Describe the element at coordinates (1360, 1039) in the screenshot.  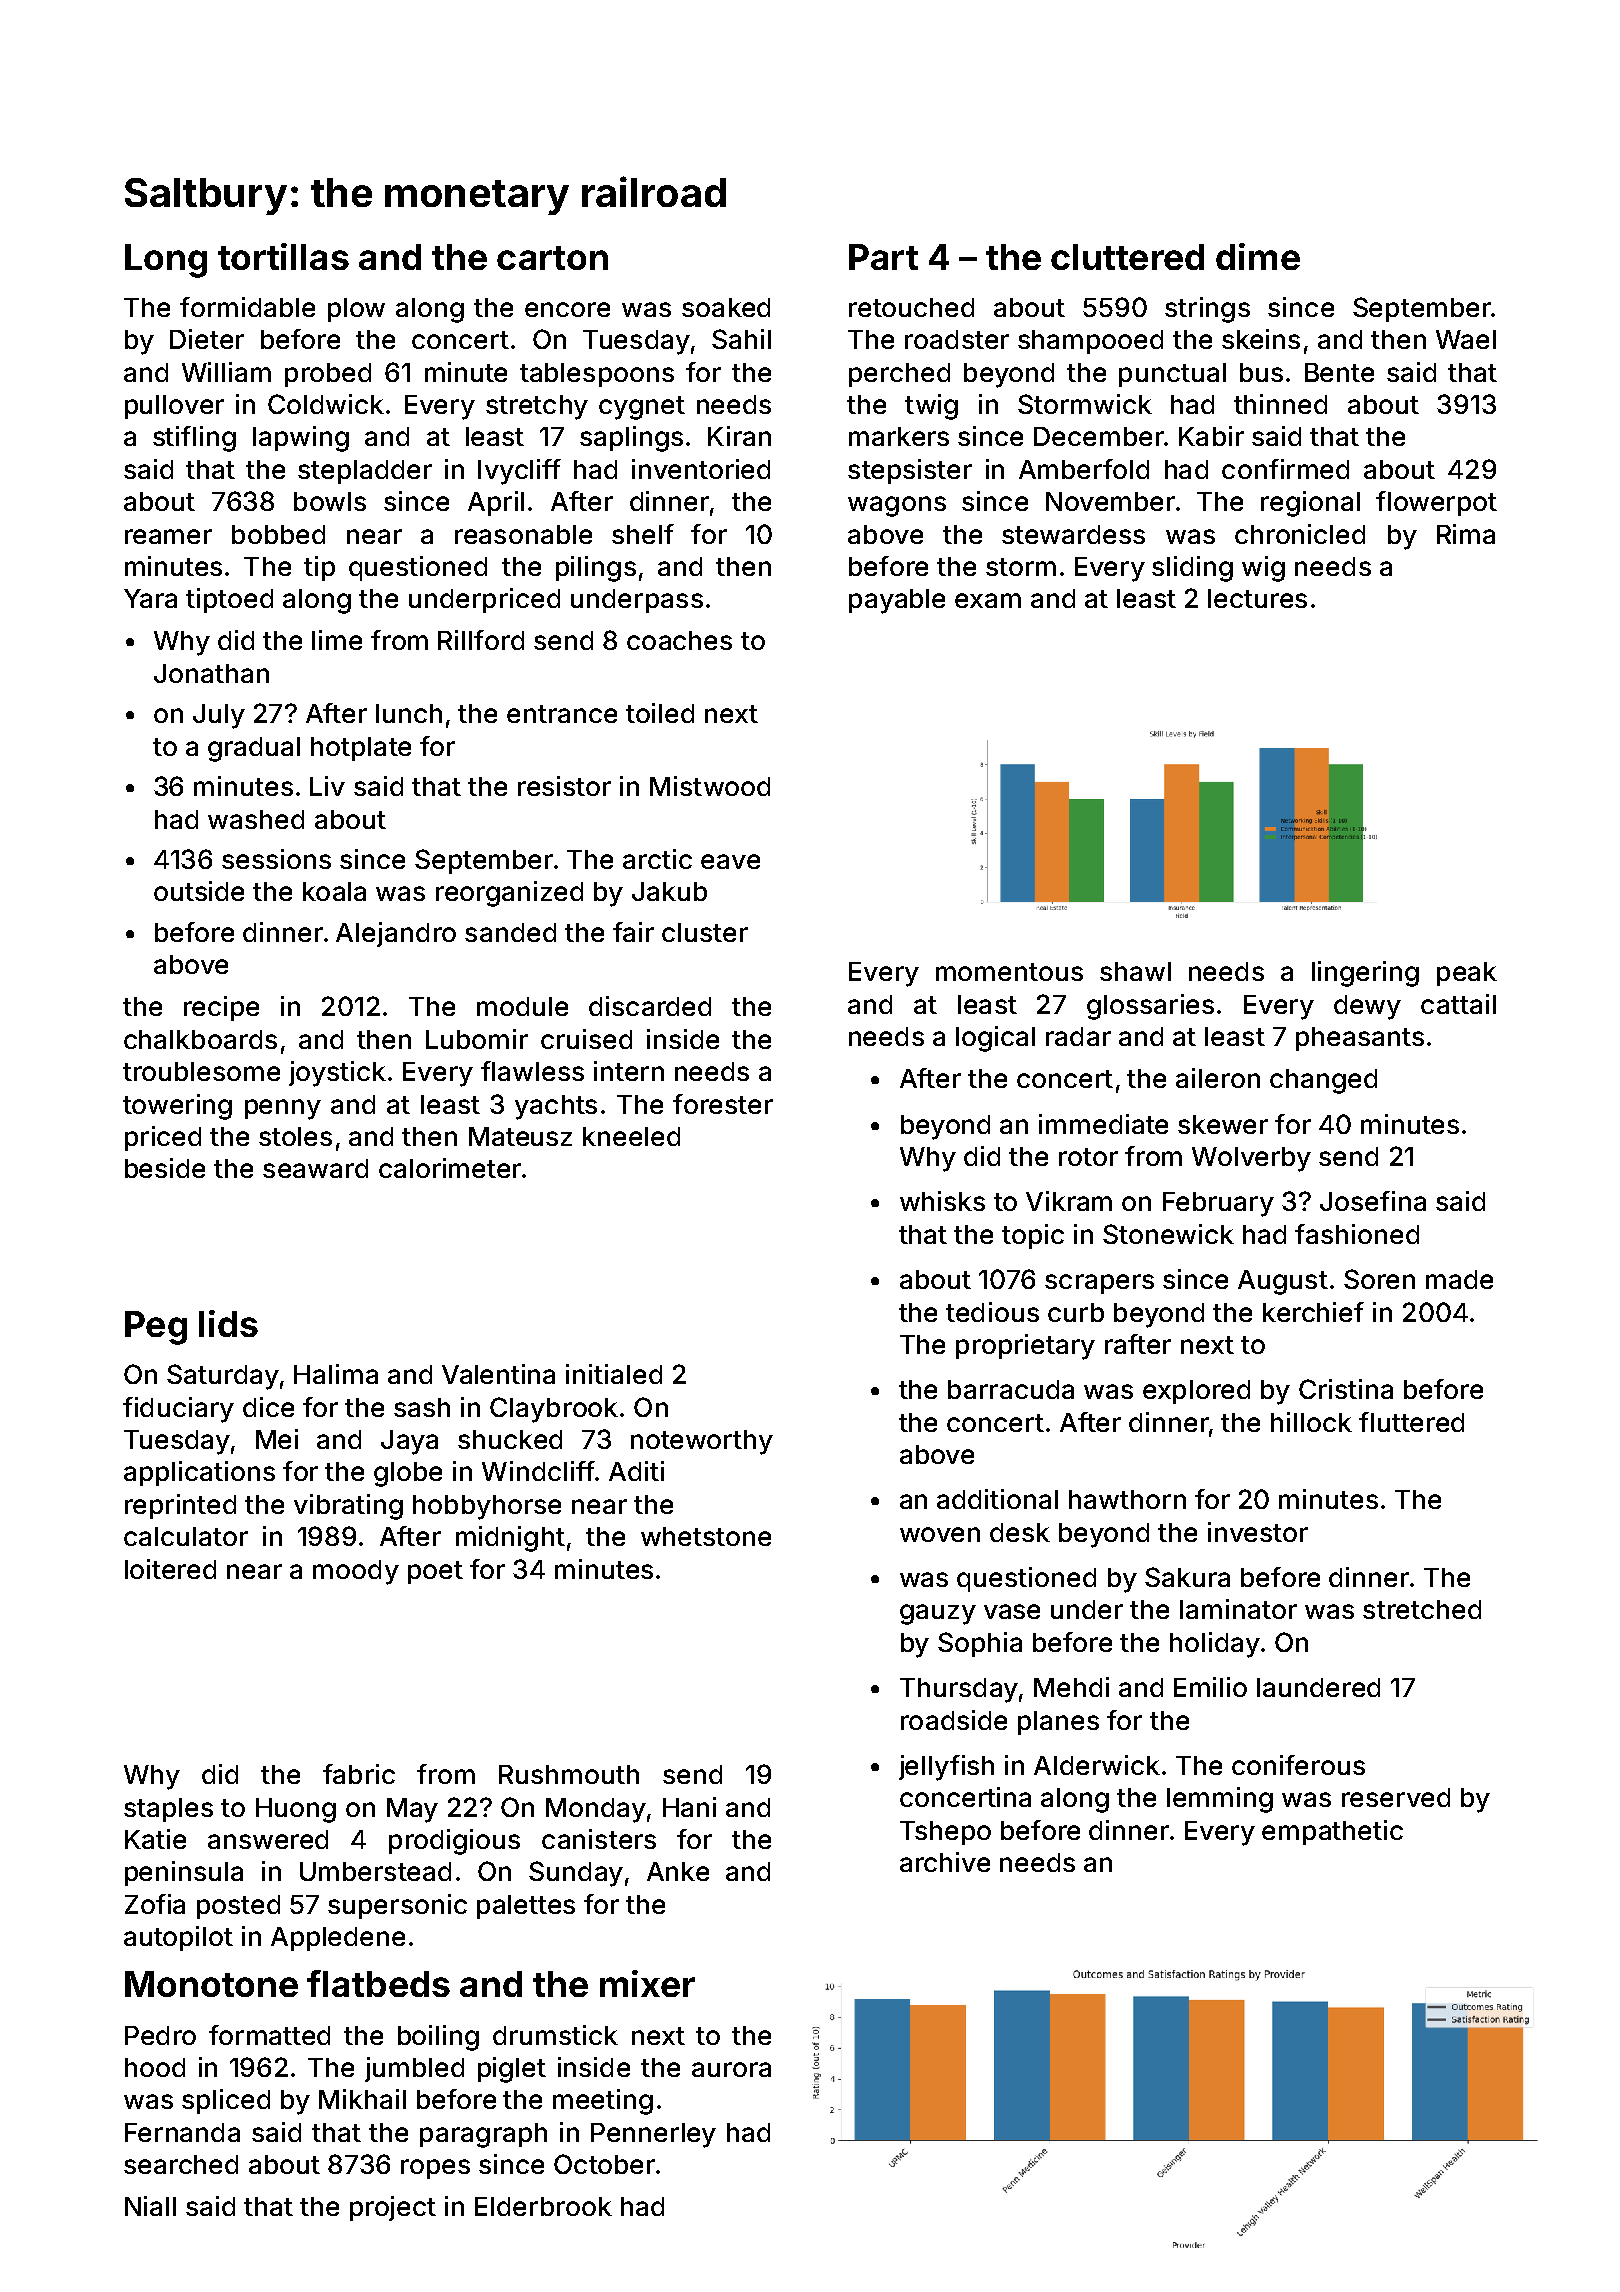
I see `pheasants` at that location.
